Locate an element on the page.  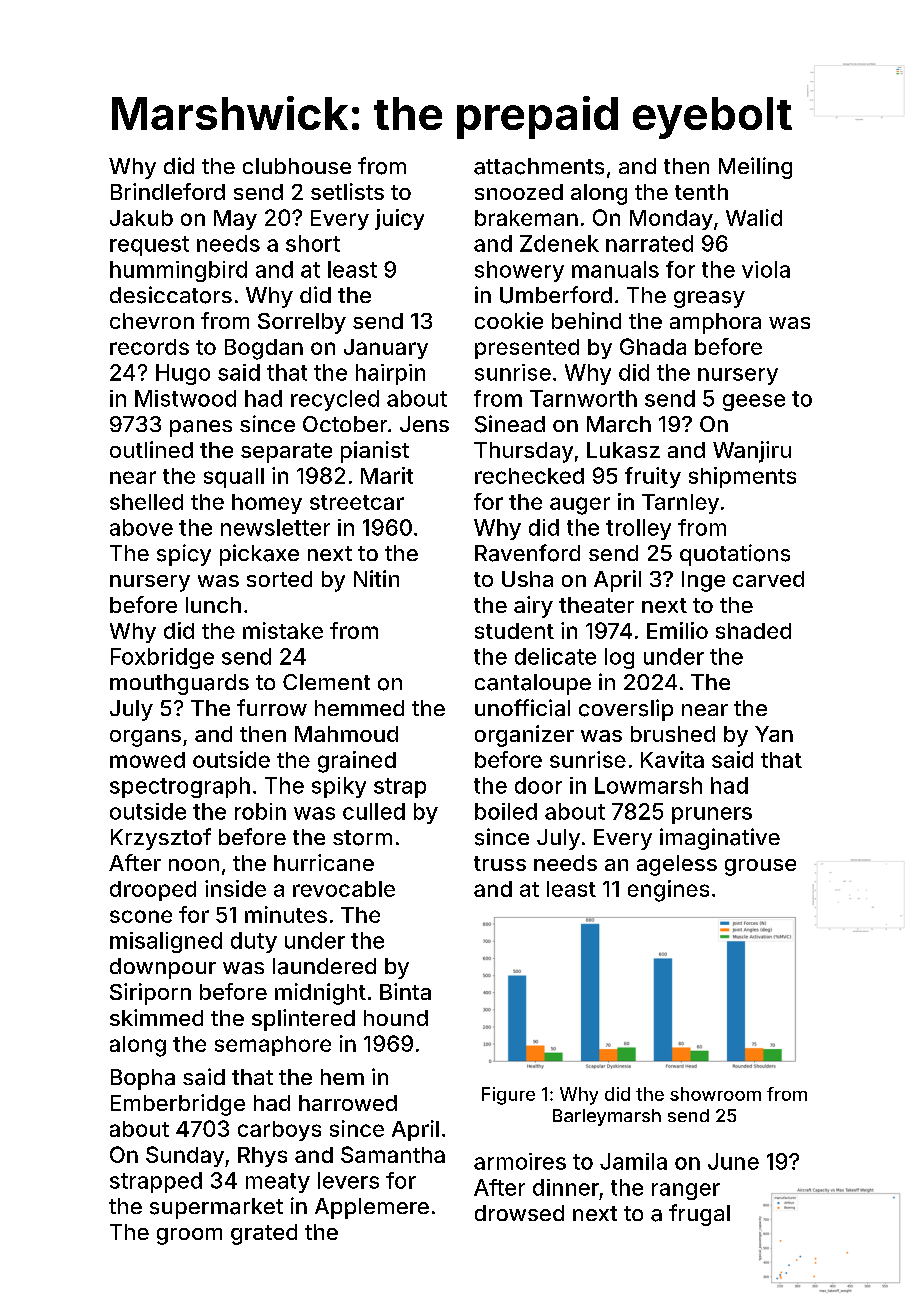
Barleymarsh is located at coordinates (607, 1117).
